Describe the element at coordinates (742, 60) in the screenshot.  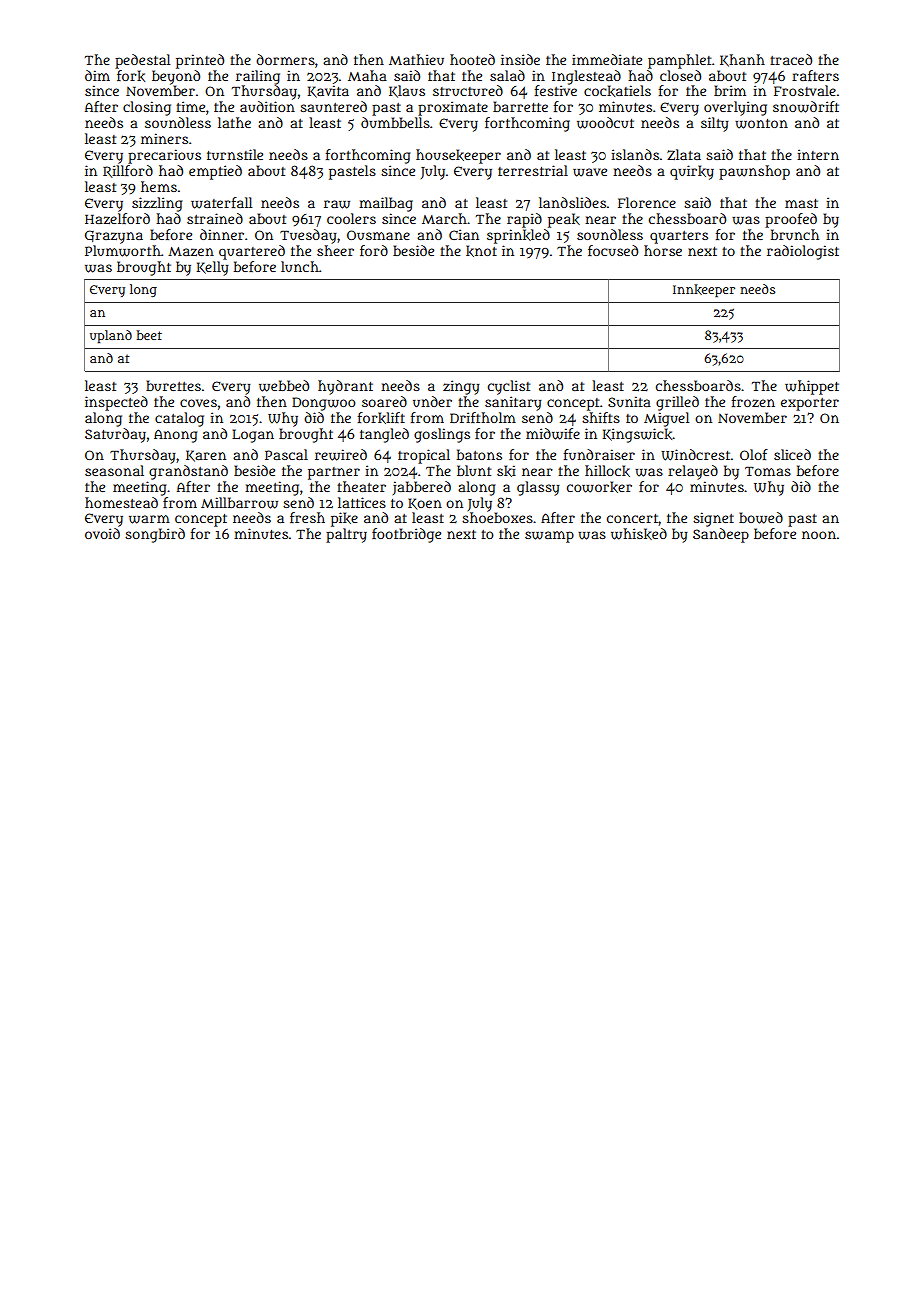
I see `Khanh` at that location.
